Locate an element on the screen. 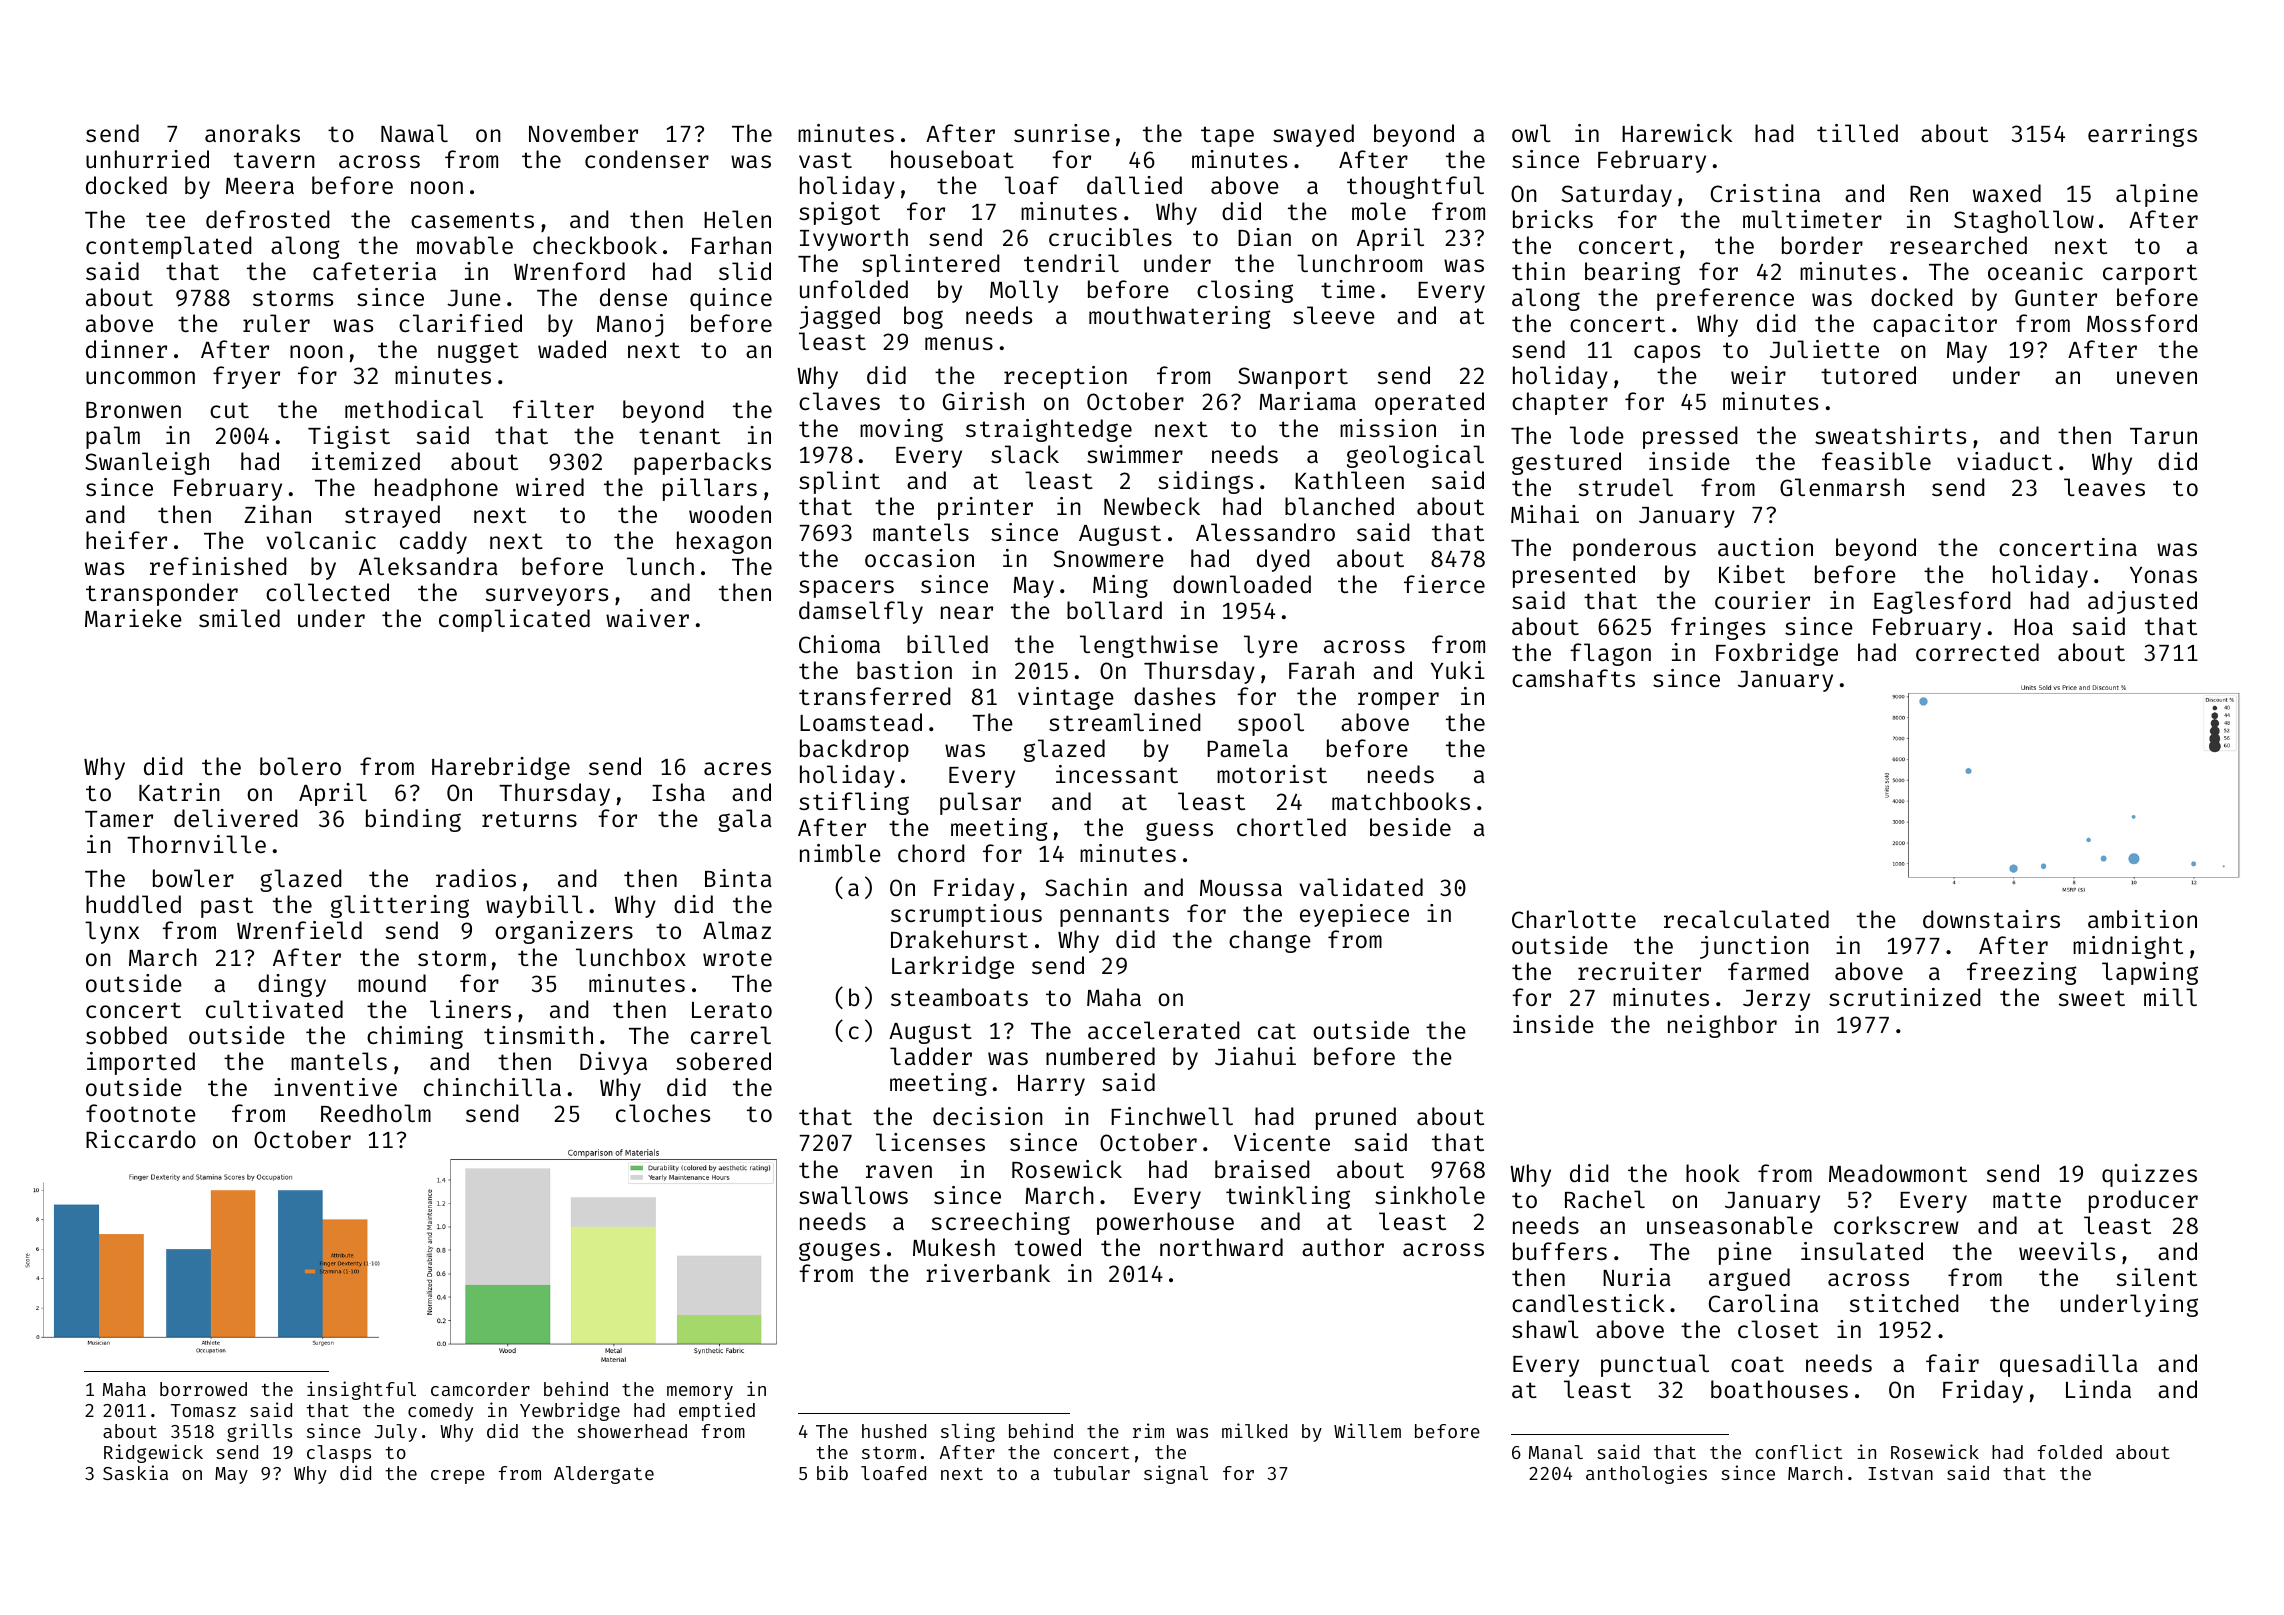  organizers is located at coordinates (564, 932).
